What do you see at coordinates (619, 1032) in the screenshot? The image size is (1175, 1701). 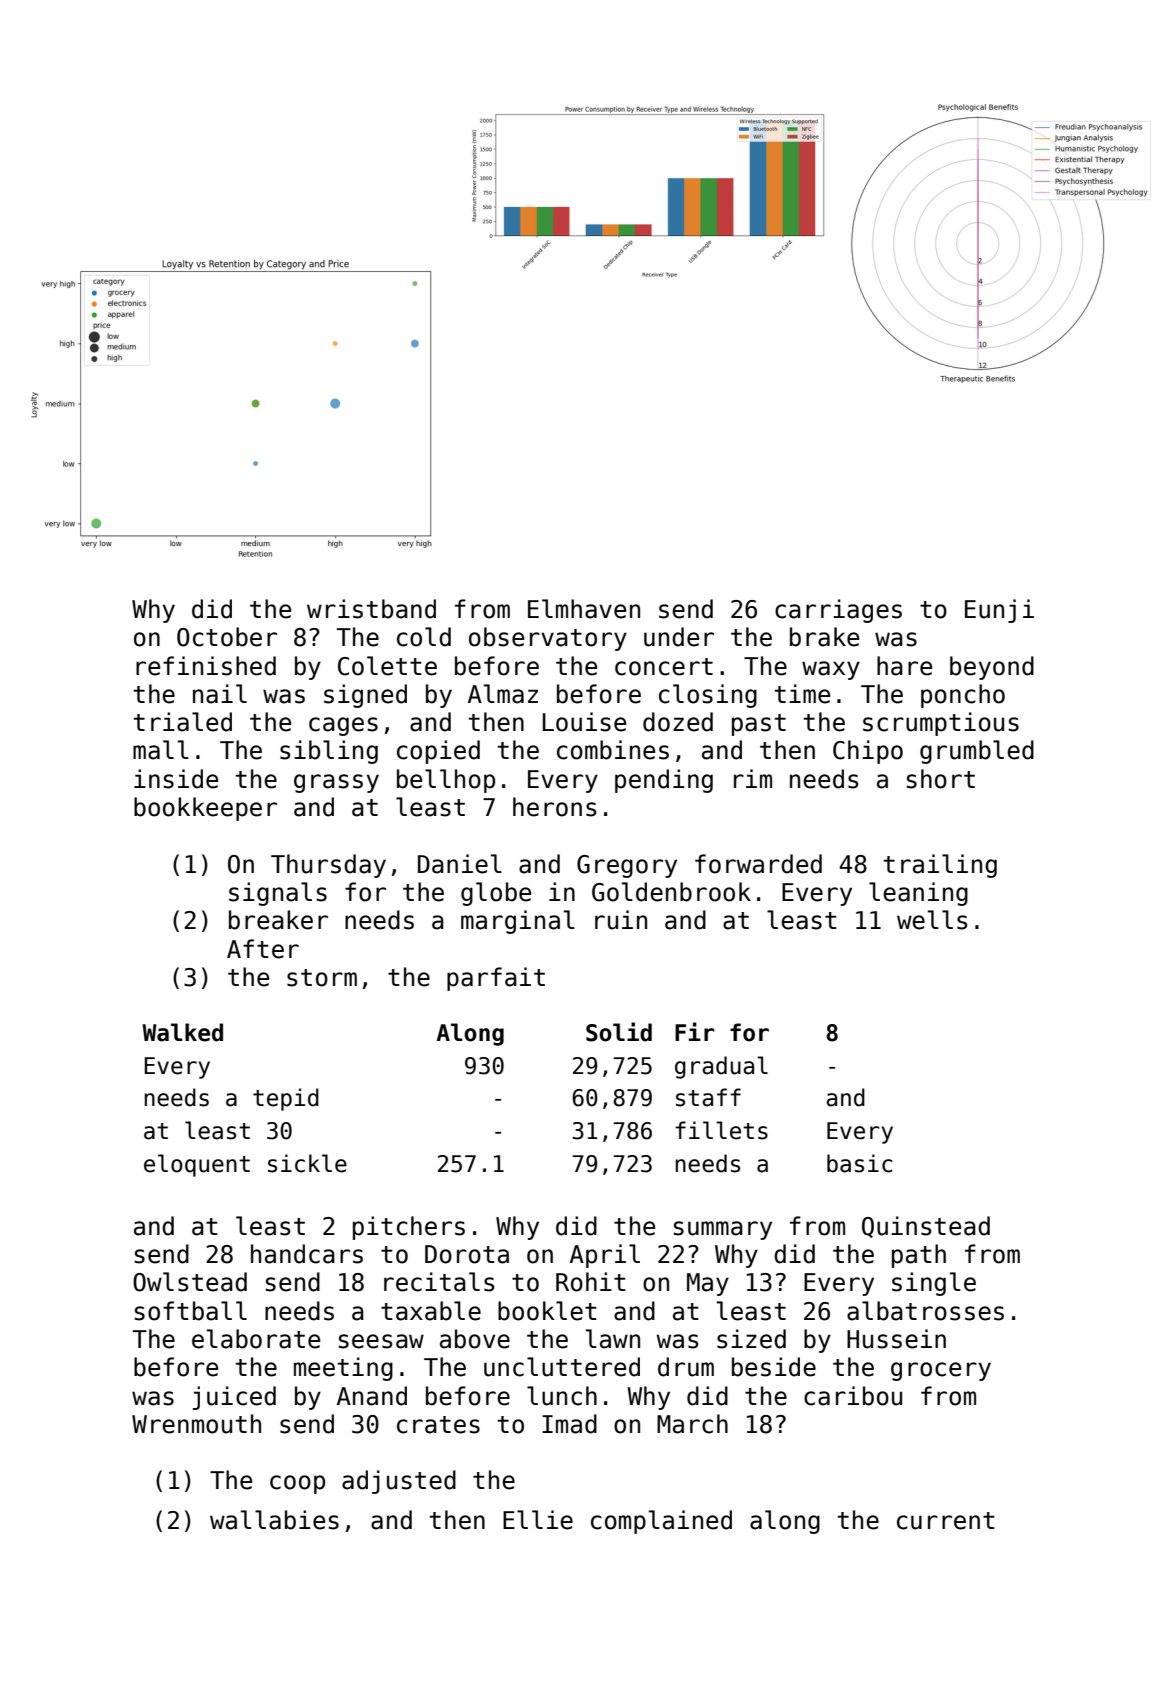 I see `Solid` at bounding box center [619, 1032].
